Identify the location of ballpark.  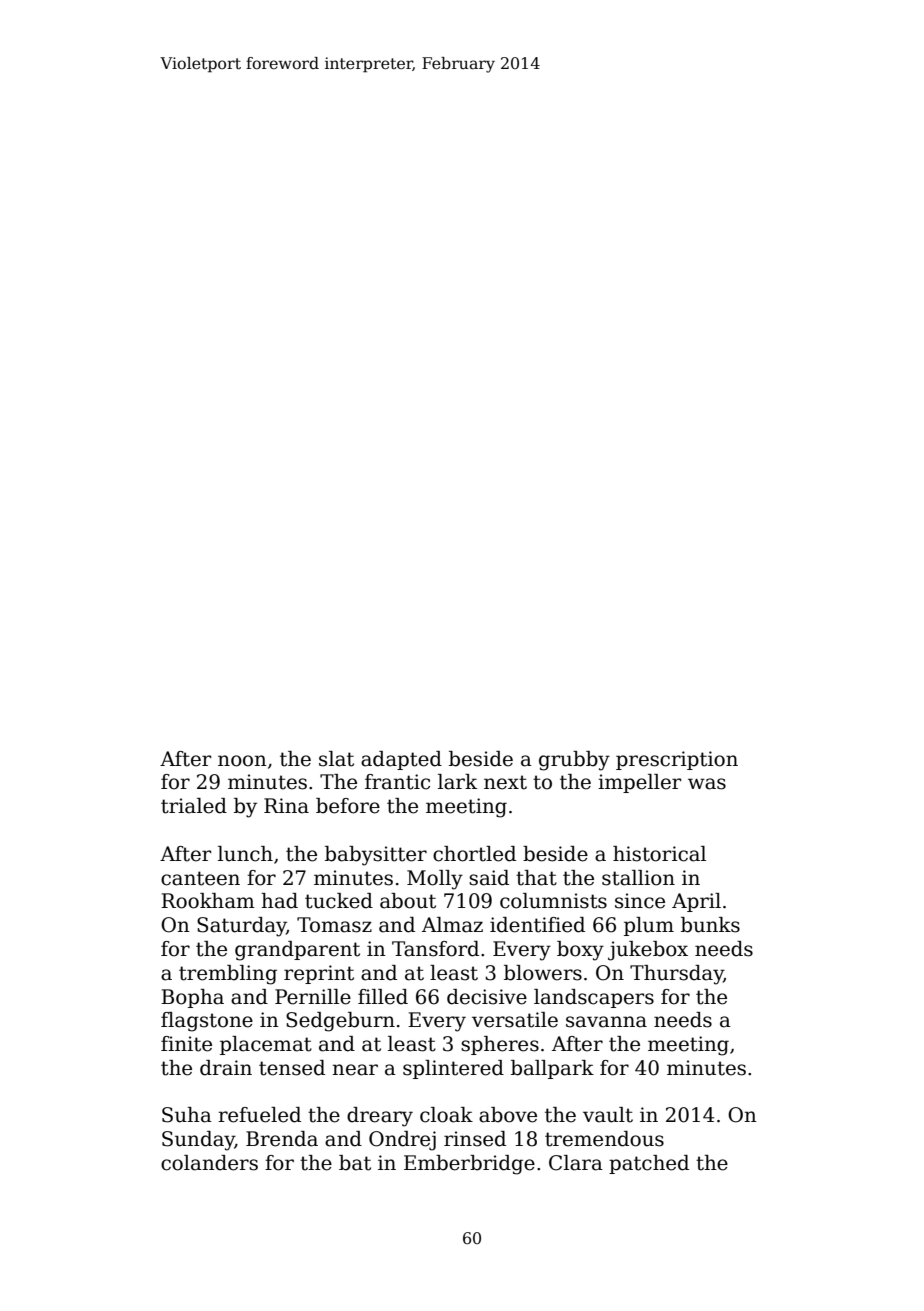
(552, 1069).
